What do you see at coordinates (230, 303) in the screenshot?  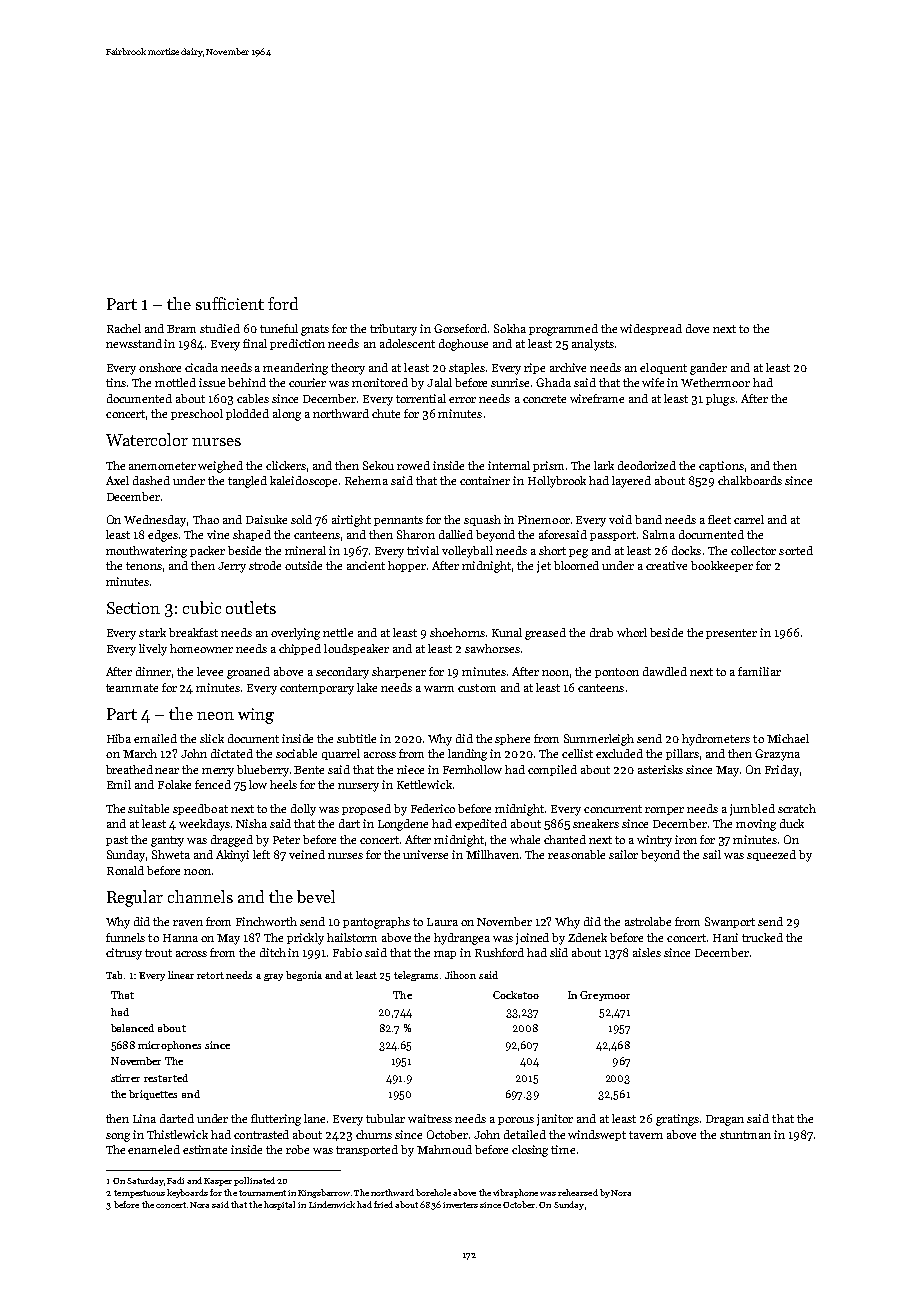 I see `sufficient` at bounding box center [230, 303].
